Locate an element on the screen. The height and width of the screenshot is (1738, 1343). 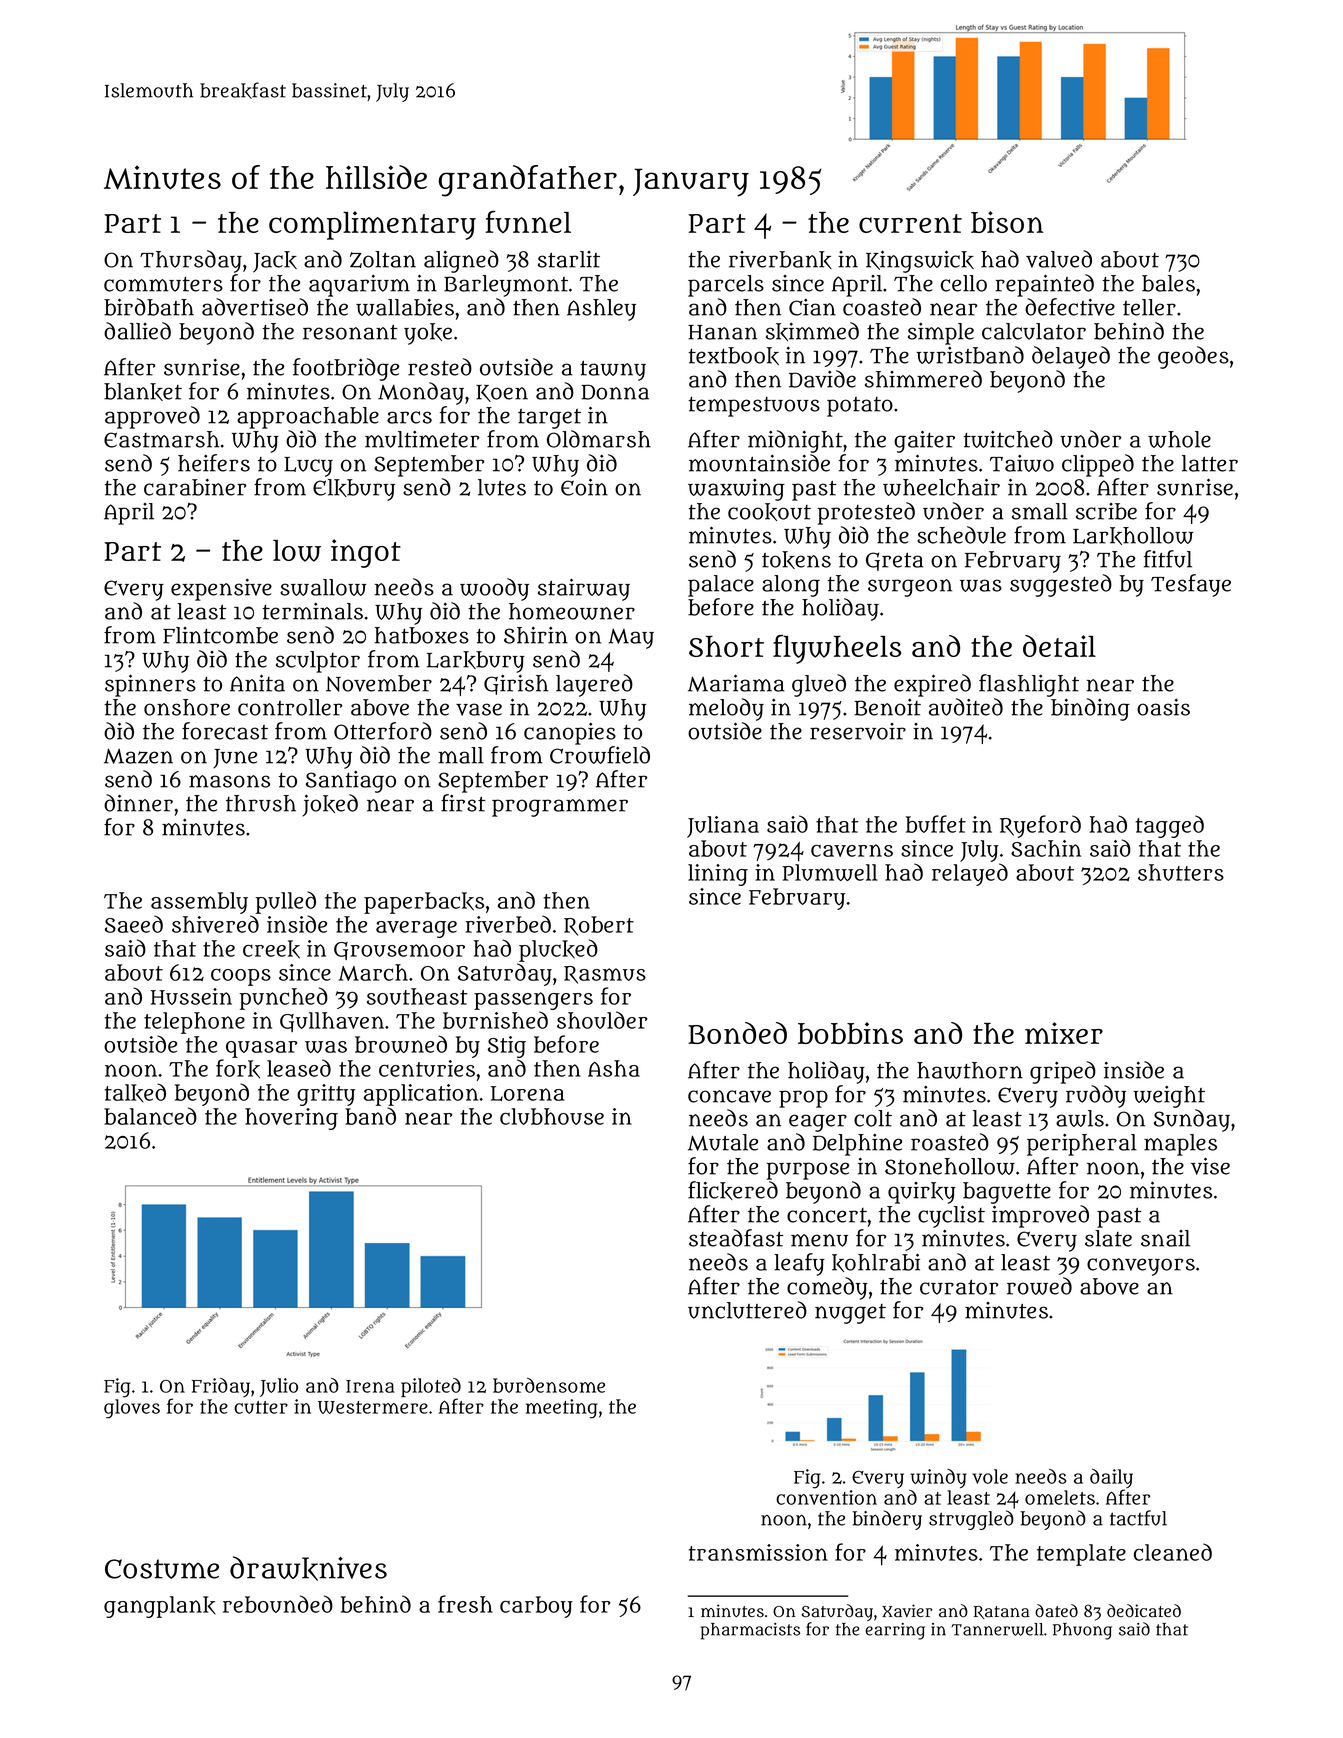
repainted is located at coordinates (1044, 285).
